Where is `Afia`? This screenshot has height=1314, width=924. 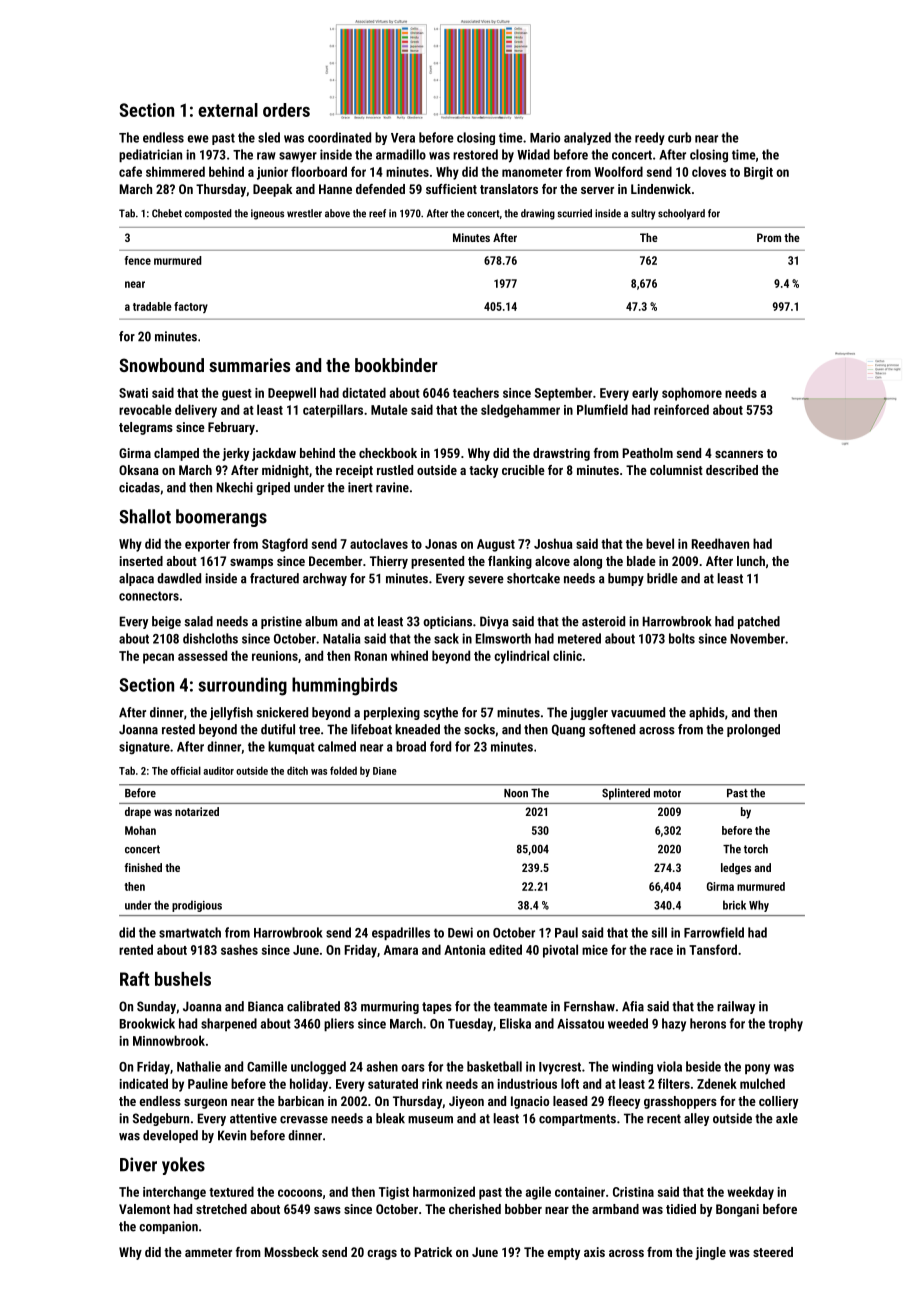
Afia is located at coordinates (633, 1006).
